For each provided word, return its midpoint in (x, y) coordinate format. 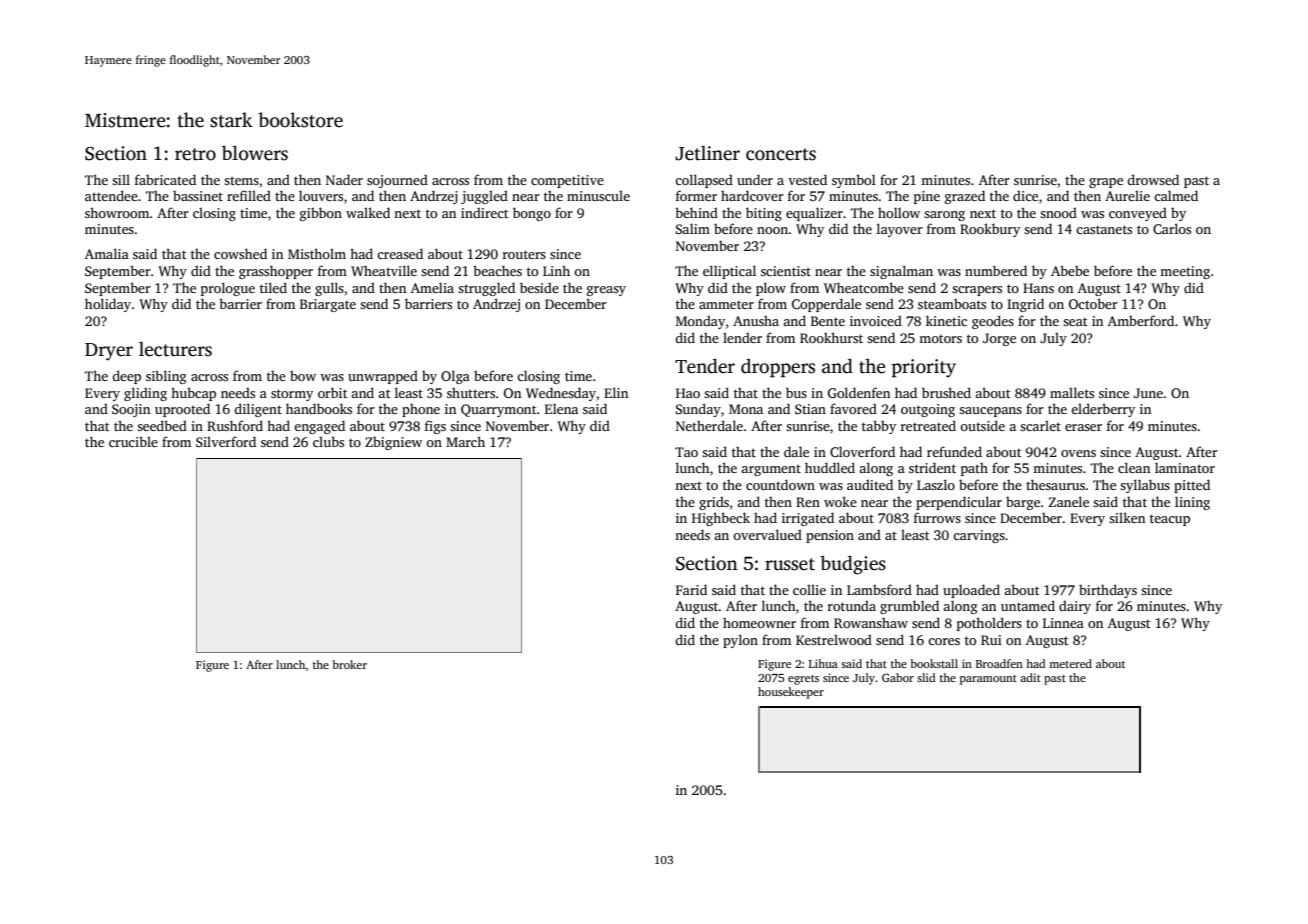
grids (714, 503)
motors (940, 338)
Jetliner (707, 153)
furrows (937, 517)
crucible (133, 441)
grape (1106, 183)
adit (1030, 677)
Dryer (109, 352)
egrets (803, 680)
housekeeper (791, 693)
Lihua (823, 663)
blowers (255, 153)
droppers (778, 368)
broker (349, 664)
